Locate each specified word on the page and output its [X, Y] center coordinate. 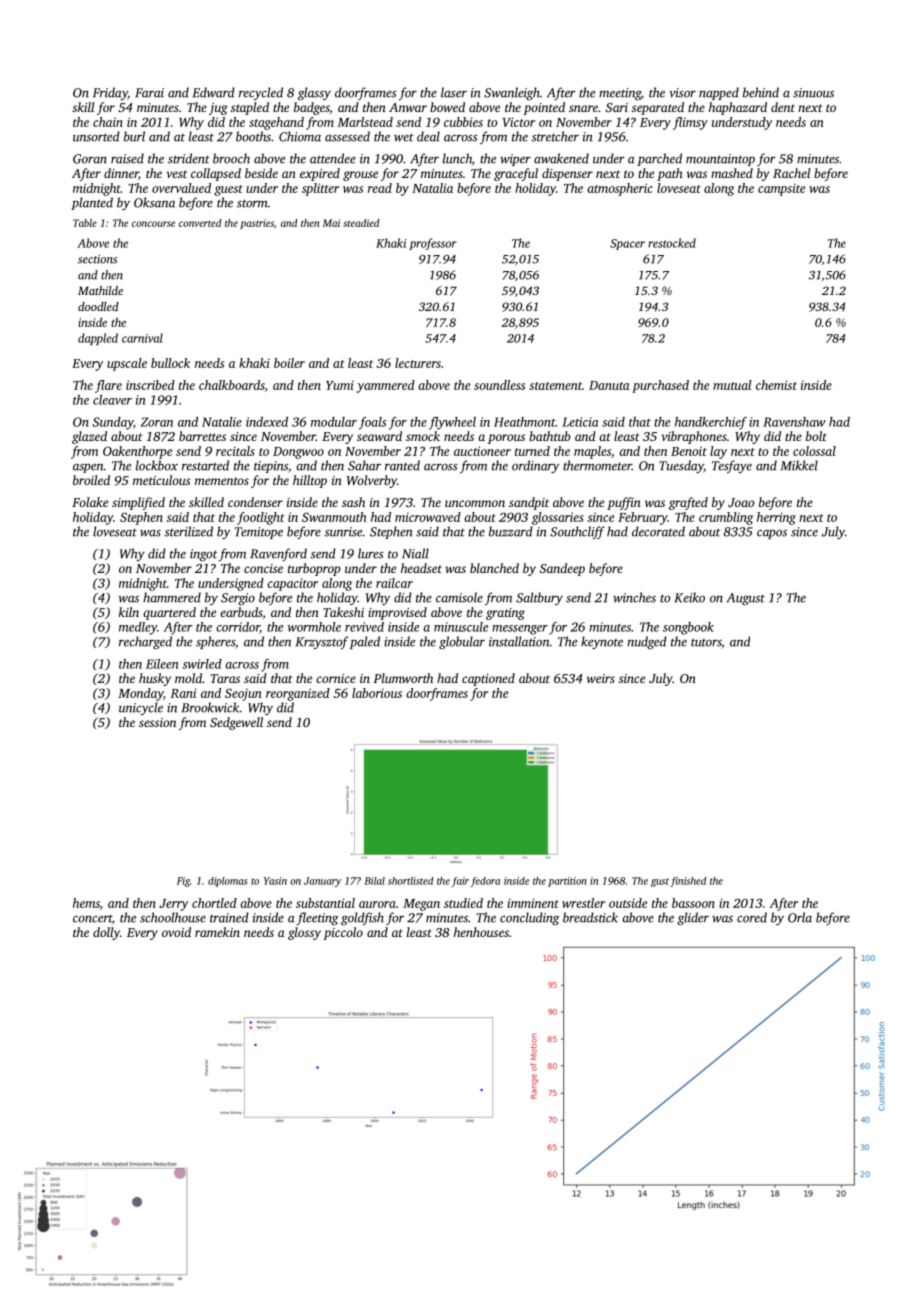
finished [688, 882]
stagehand [276, 123]
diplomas [227, 882]
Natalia [432, 188]
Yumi [340, 385]
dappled [98, 339]
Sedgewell [236, 723]
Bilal [374, 881]
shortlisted [410, 881]
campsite [781, 189]
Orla [800, 917]
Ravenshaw [794, 422]
